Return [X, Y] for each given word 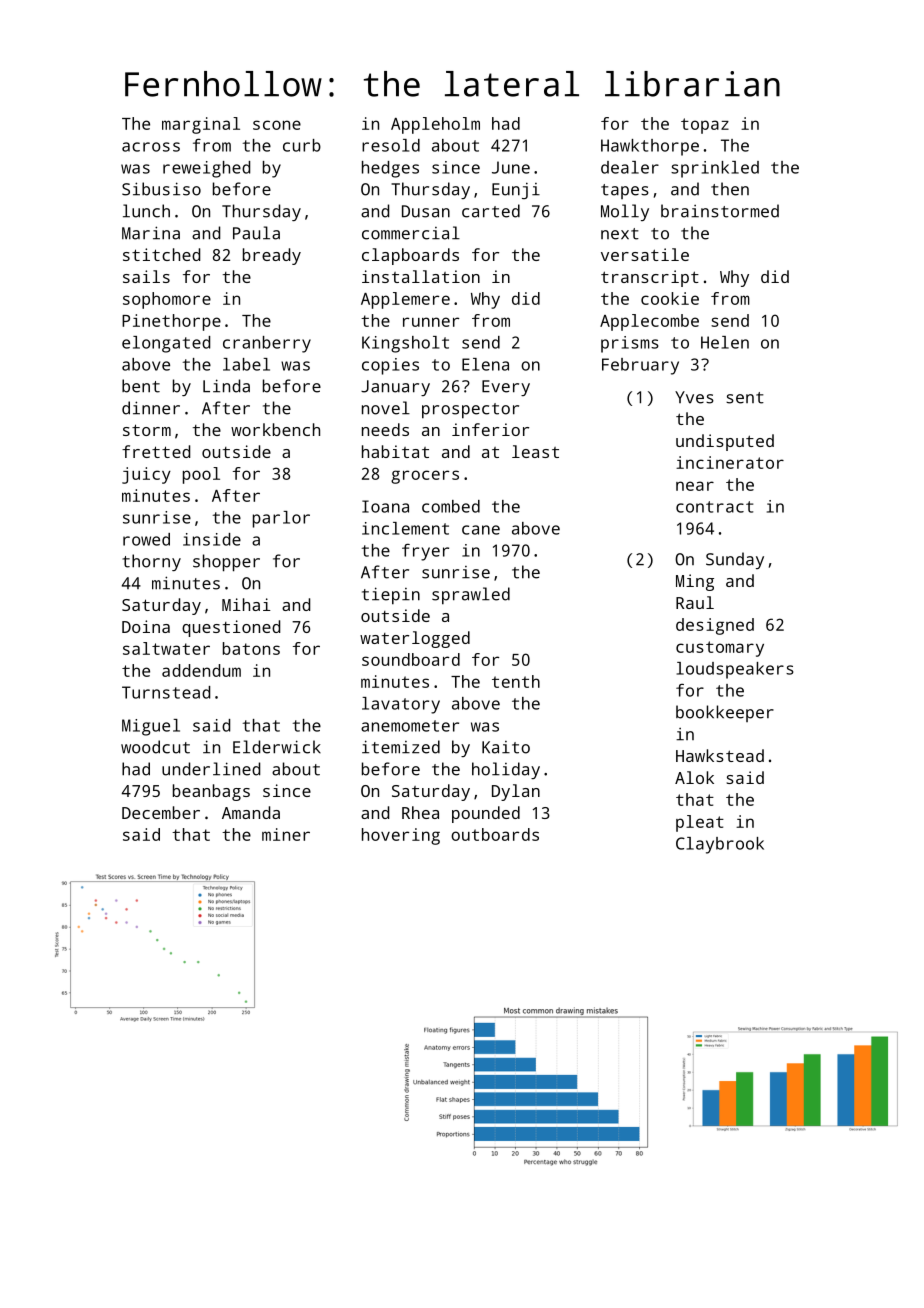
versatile [645, 254]
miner [286, 834]
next [620, 234]
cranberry [267, 344]
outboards [495, 834]
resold [391, 145]
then [730, 189]
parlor [281, 519]
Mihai [246, 604]
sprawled [471, 596]
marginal [201, 125]
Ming [695, 582]
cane [481, 530]
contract [714, 507]
